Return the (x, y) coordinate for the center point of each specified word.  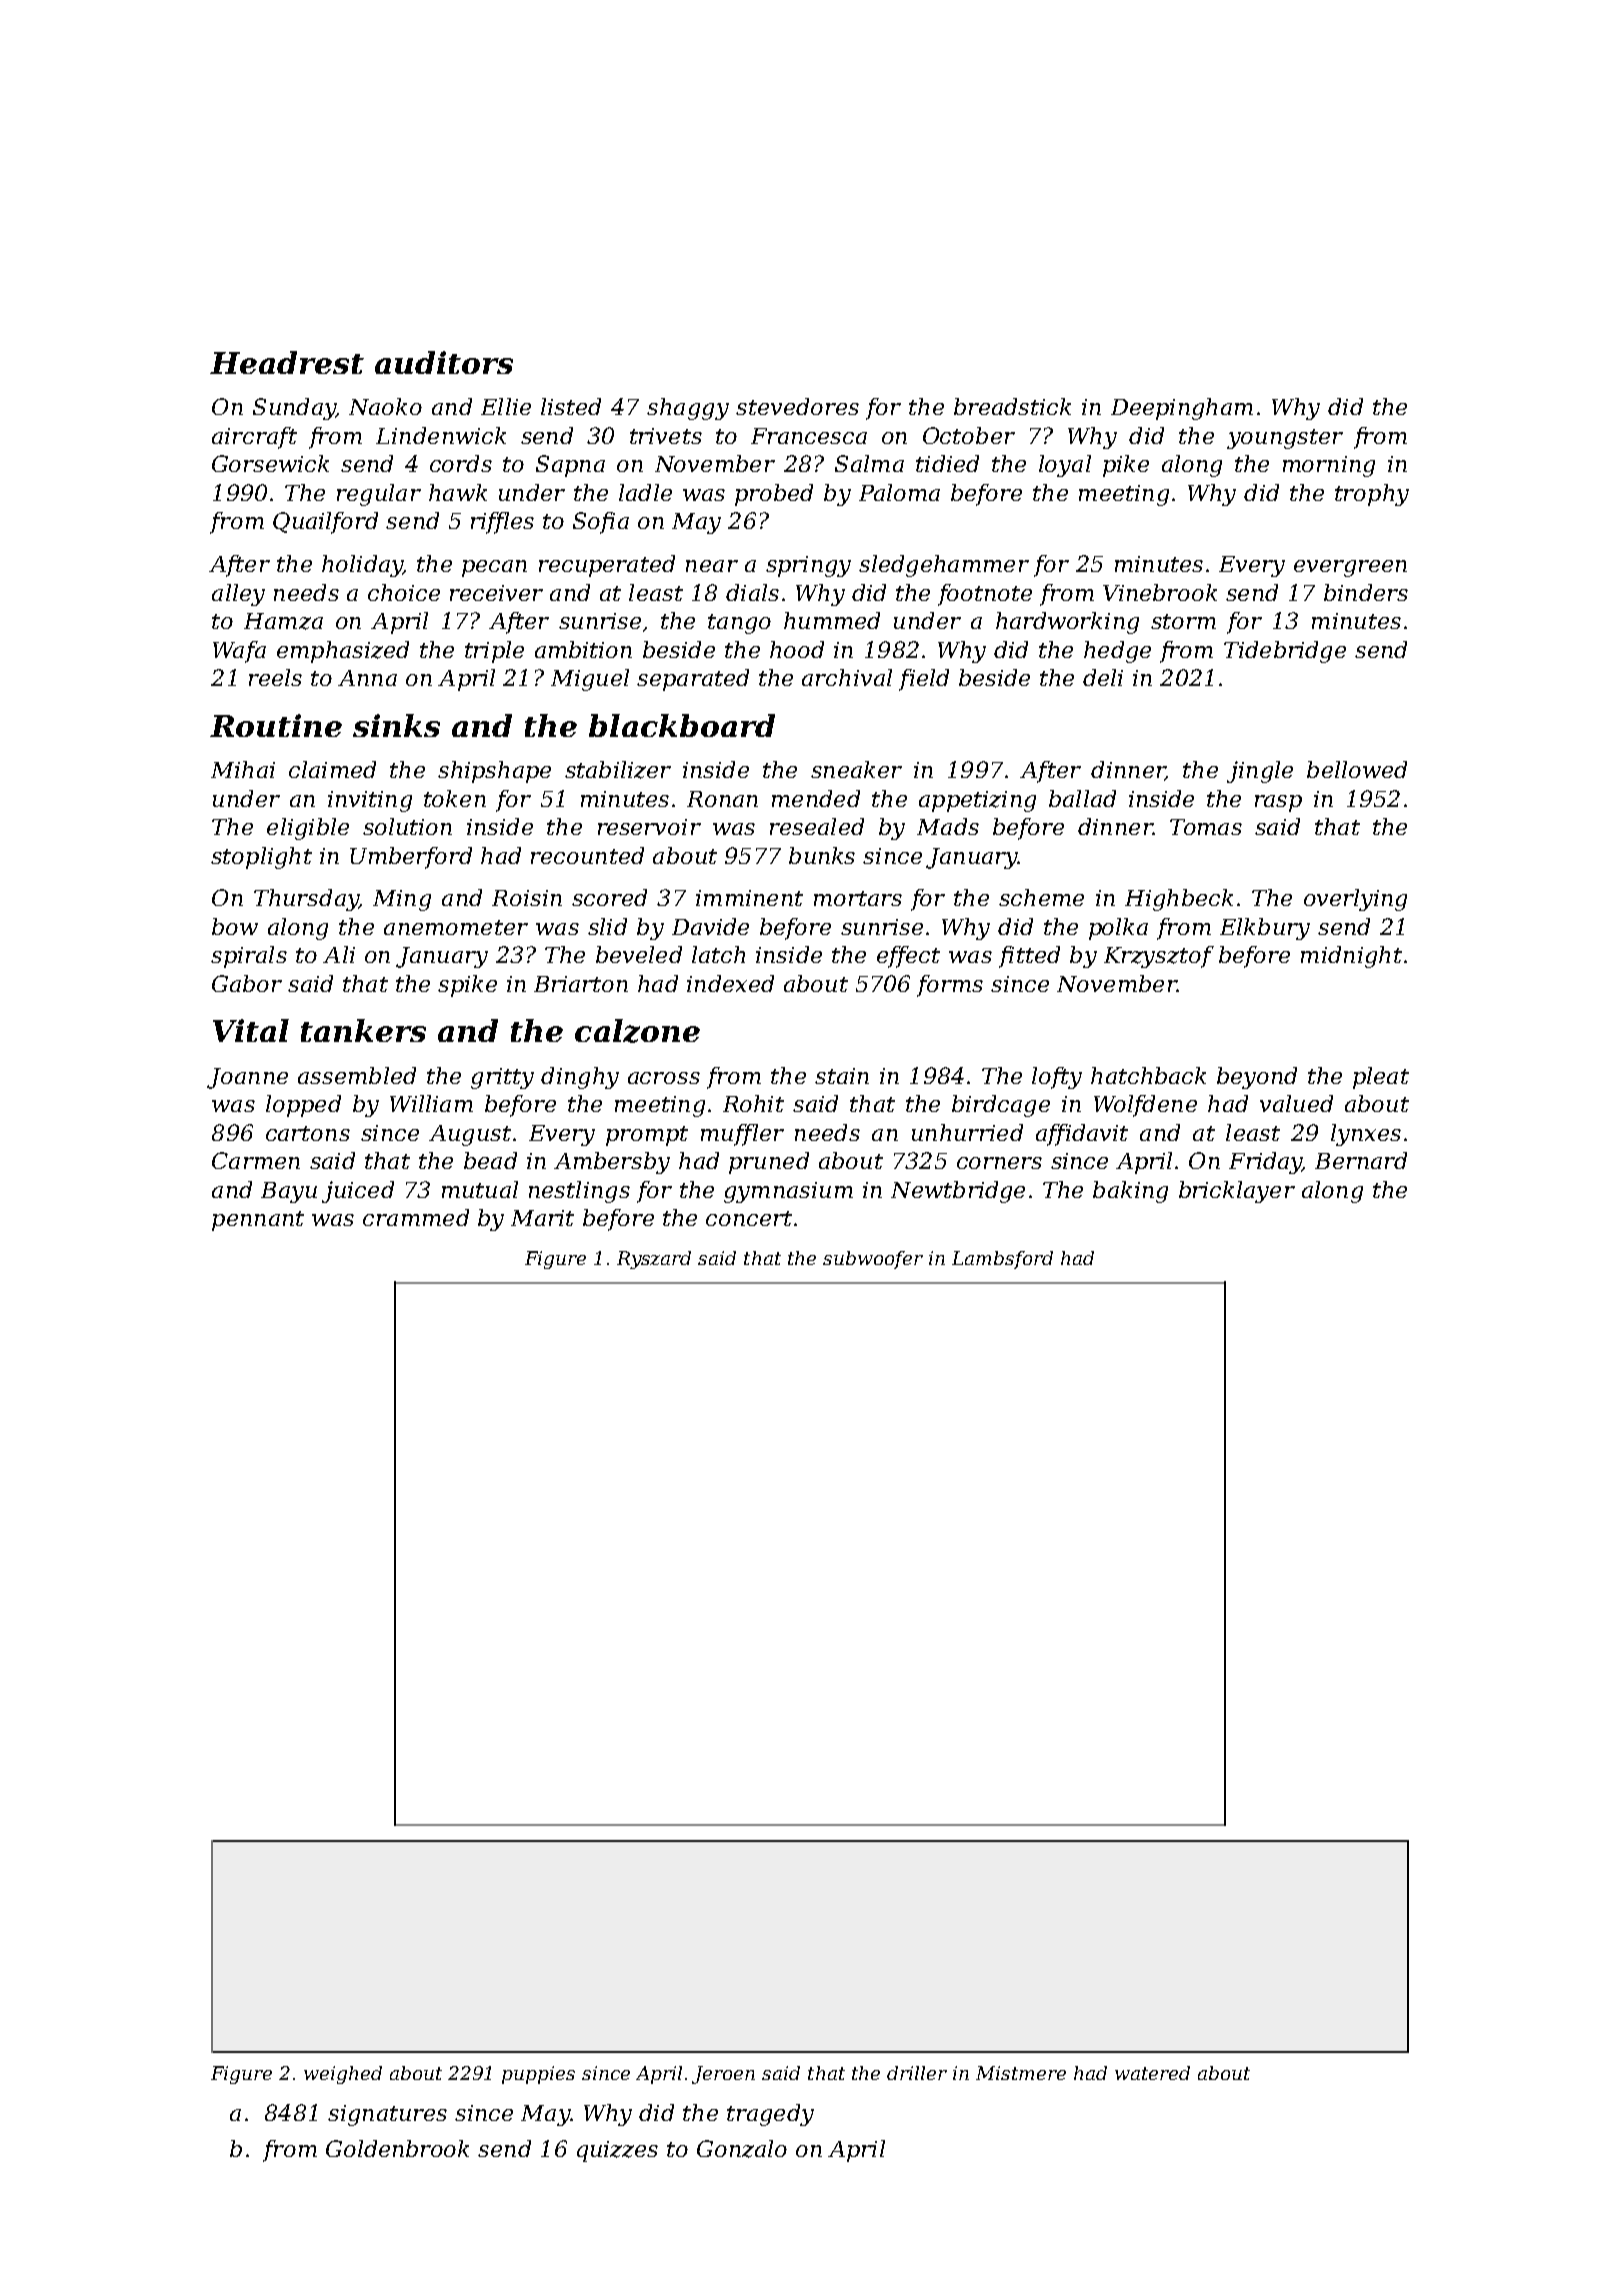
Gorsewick (270, 463)
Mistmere (1021, 2073)
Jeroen (723, 2075)
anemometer (456, 927)
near (712, 566)
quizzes (617, 2151)
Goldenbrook (397, 2148)
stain (842, 1076)
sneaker (856, 769)
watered (1152, 2073)
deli (1103, 677)
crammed (416, 1217)
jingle (1260, 772)
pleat (1381, 1078)
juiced (358, 1192)
